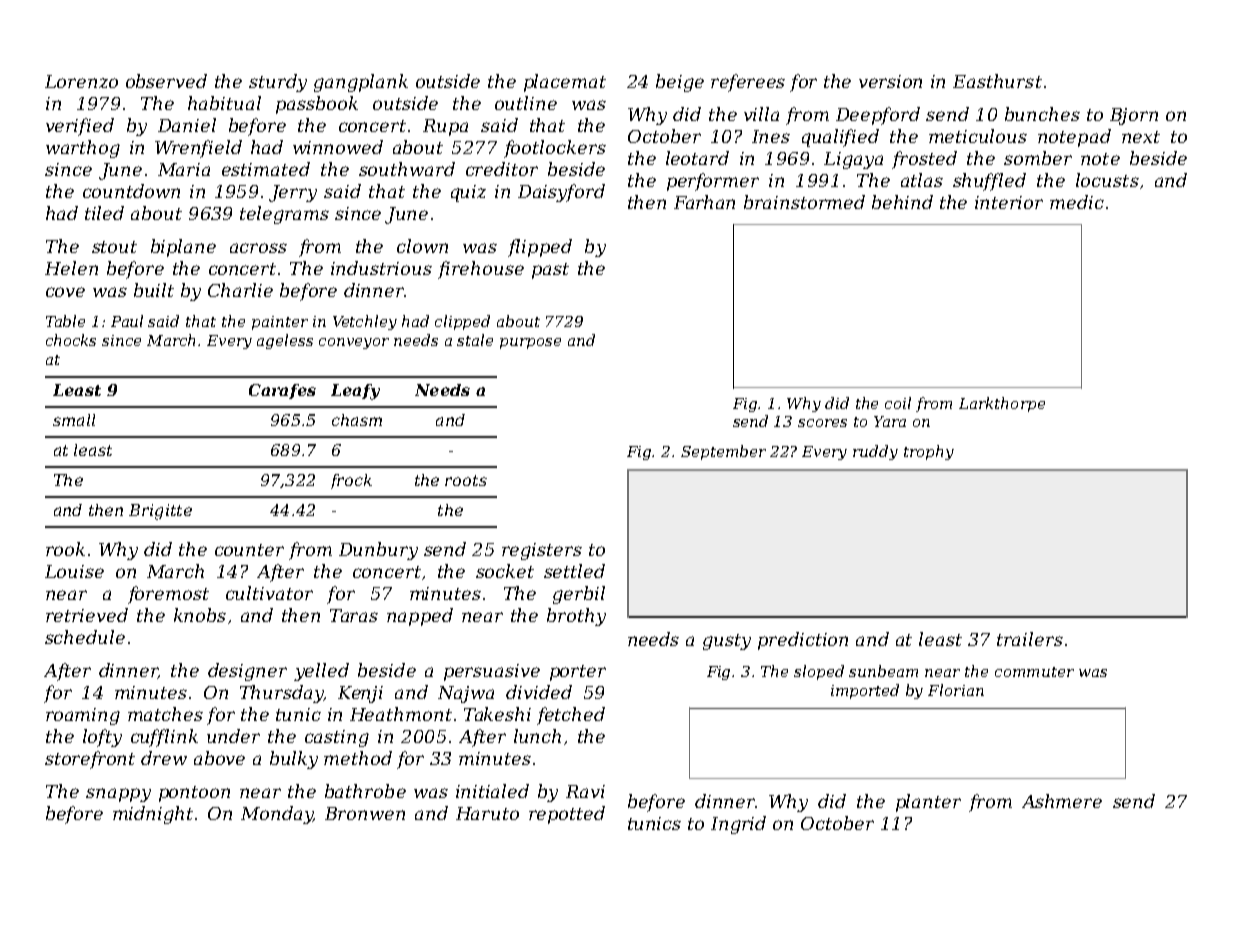 The image size is (1233, 952). Describe the element at coordinates (166, 81) in the screenshot. I see `observed` at that location.
